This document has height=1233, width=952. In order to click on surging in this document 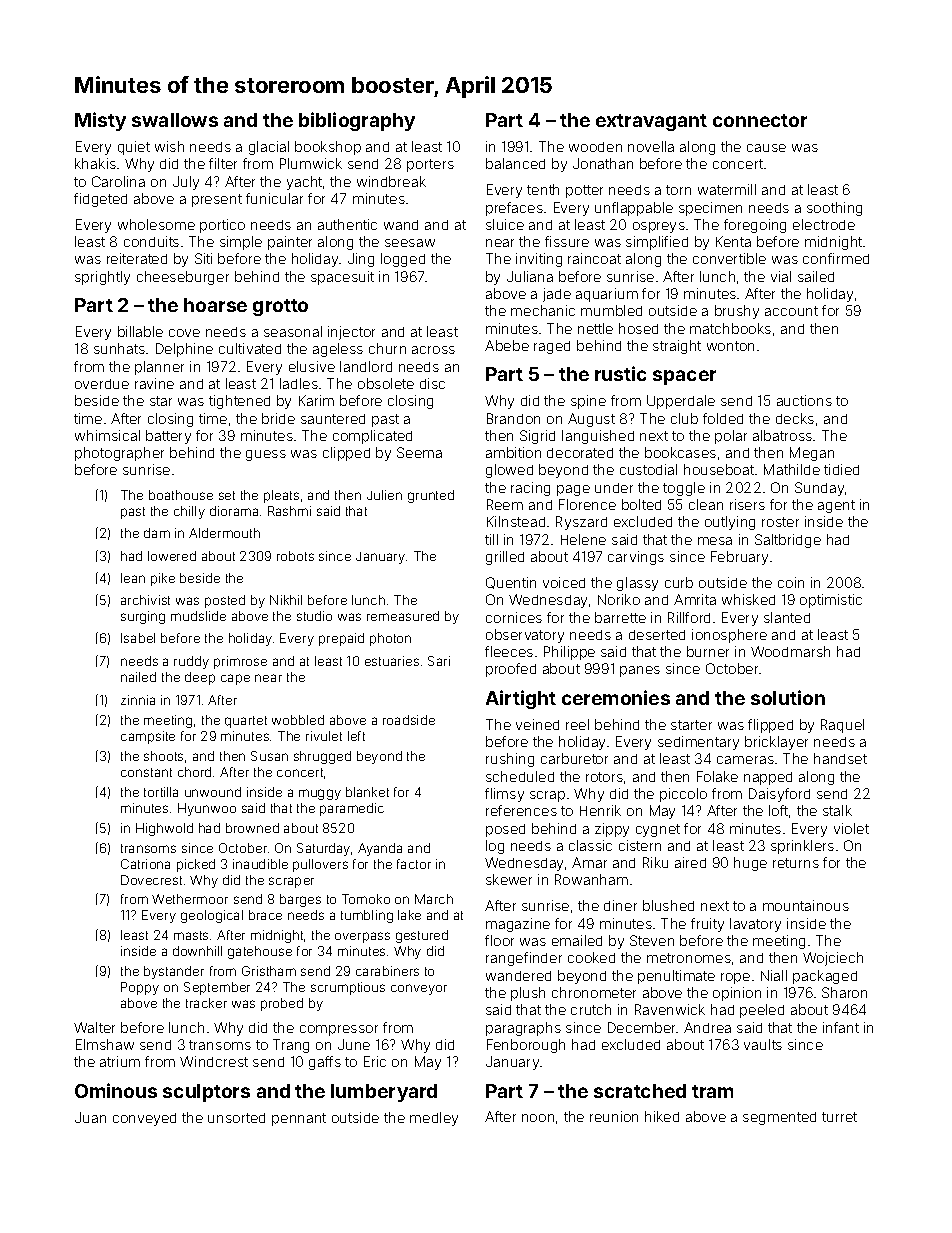, I will do `click(143, 617)`.
